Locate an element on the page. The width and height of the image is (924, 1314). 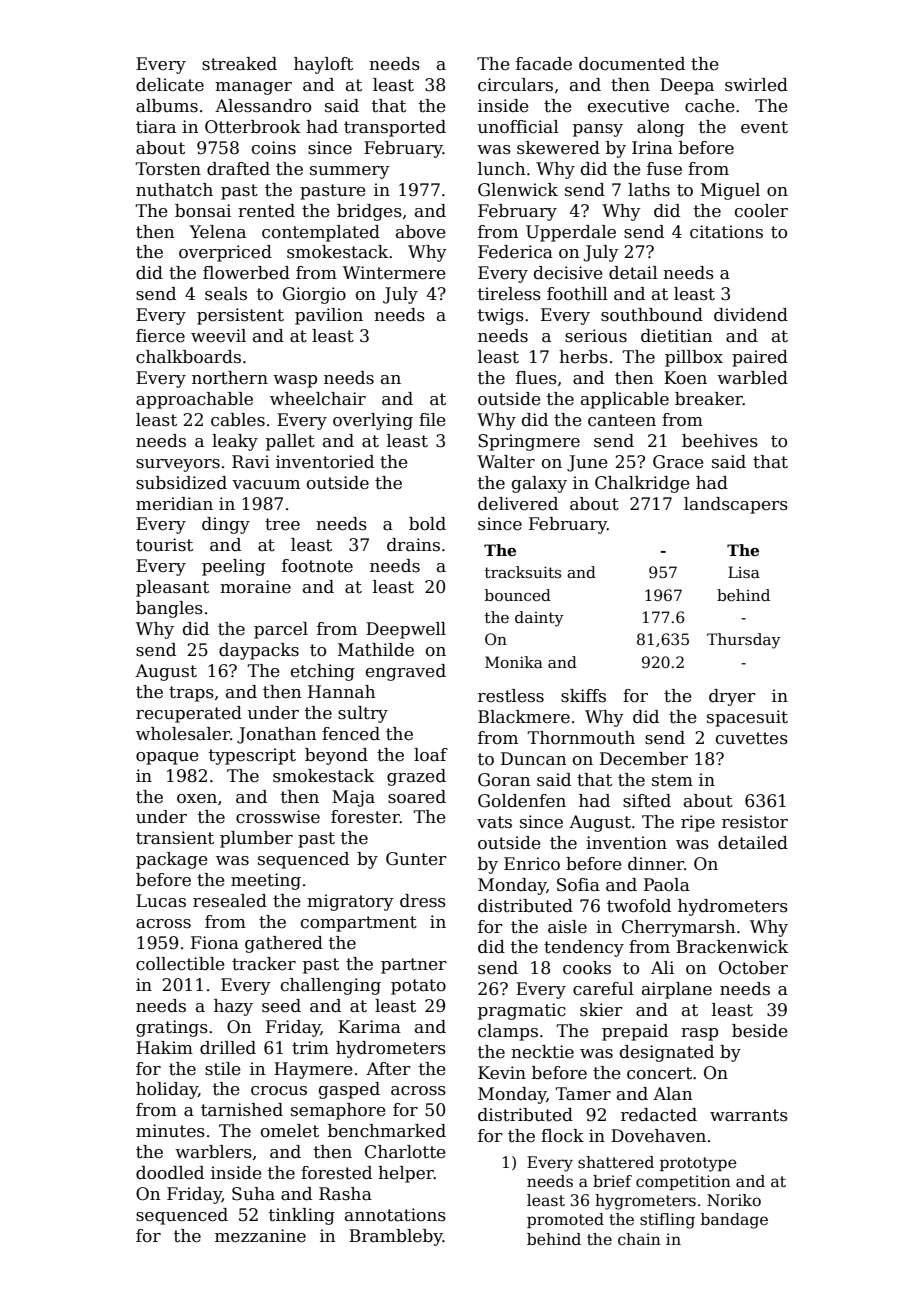
approachable is located at coordinates (194, 400).
